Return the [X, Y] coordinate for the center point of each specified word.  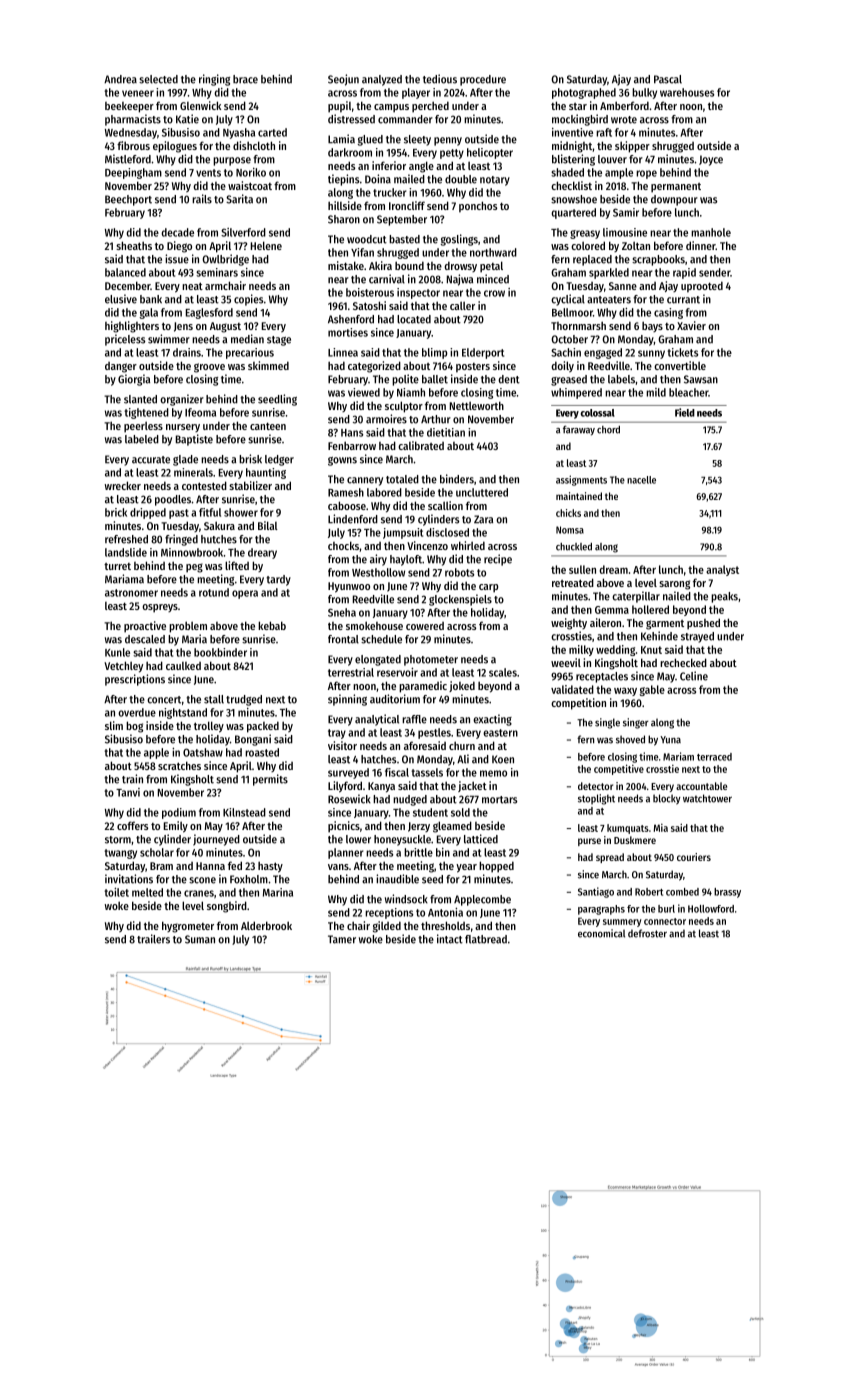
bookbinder [220, 652]
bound [409, 265]
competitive [619, 769]
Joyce [711, 160]
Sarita [239, 199]
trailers [153, 939]
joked [462, 686]
